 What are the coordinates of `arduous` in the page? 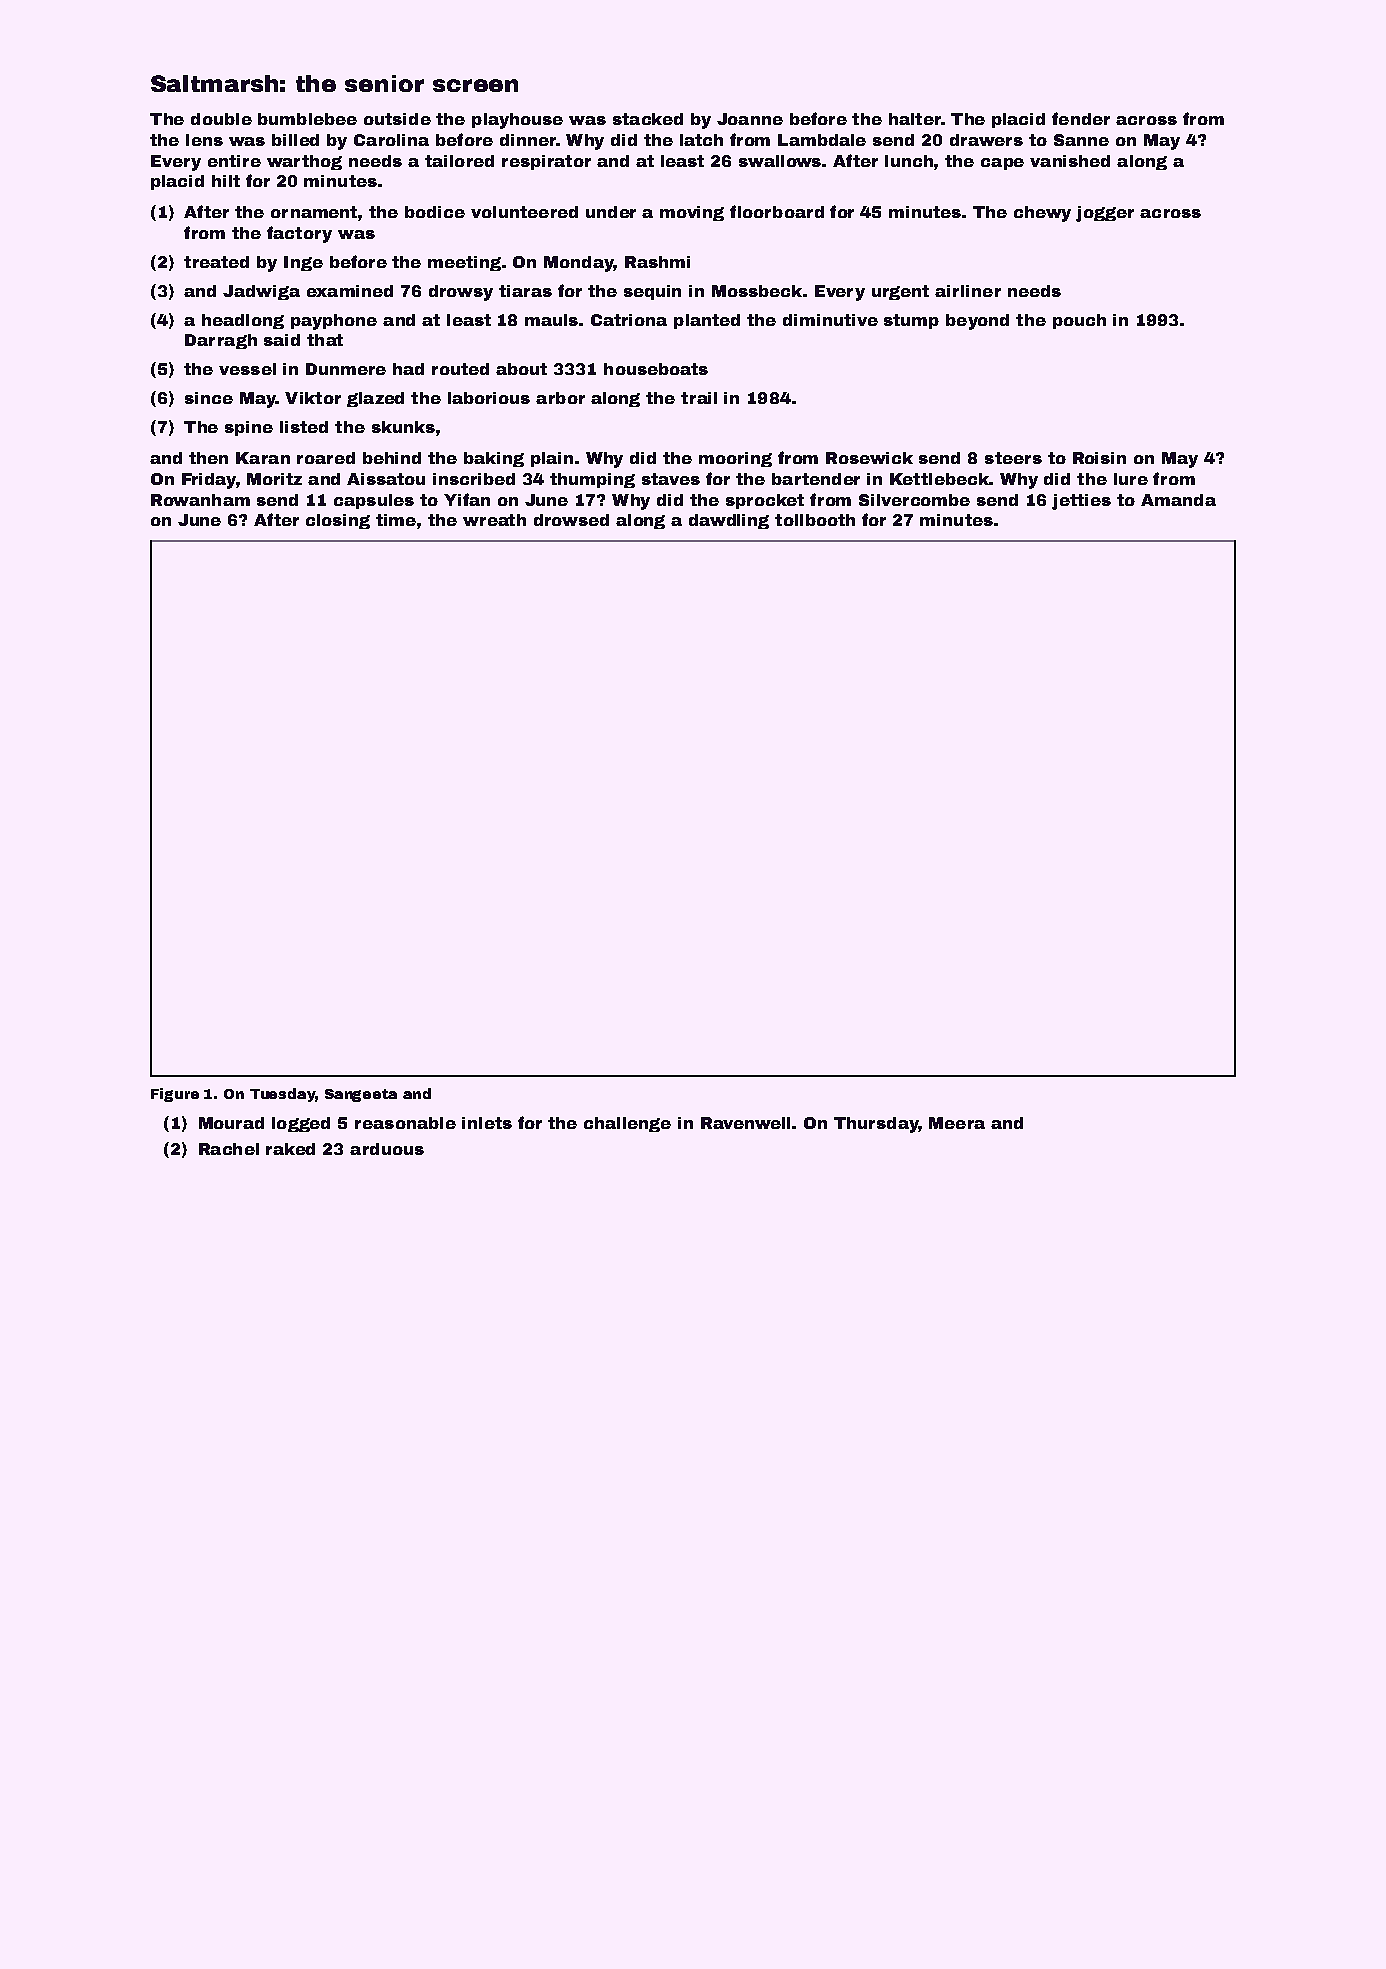 It's located at (387, 1149).
